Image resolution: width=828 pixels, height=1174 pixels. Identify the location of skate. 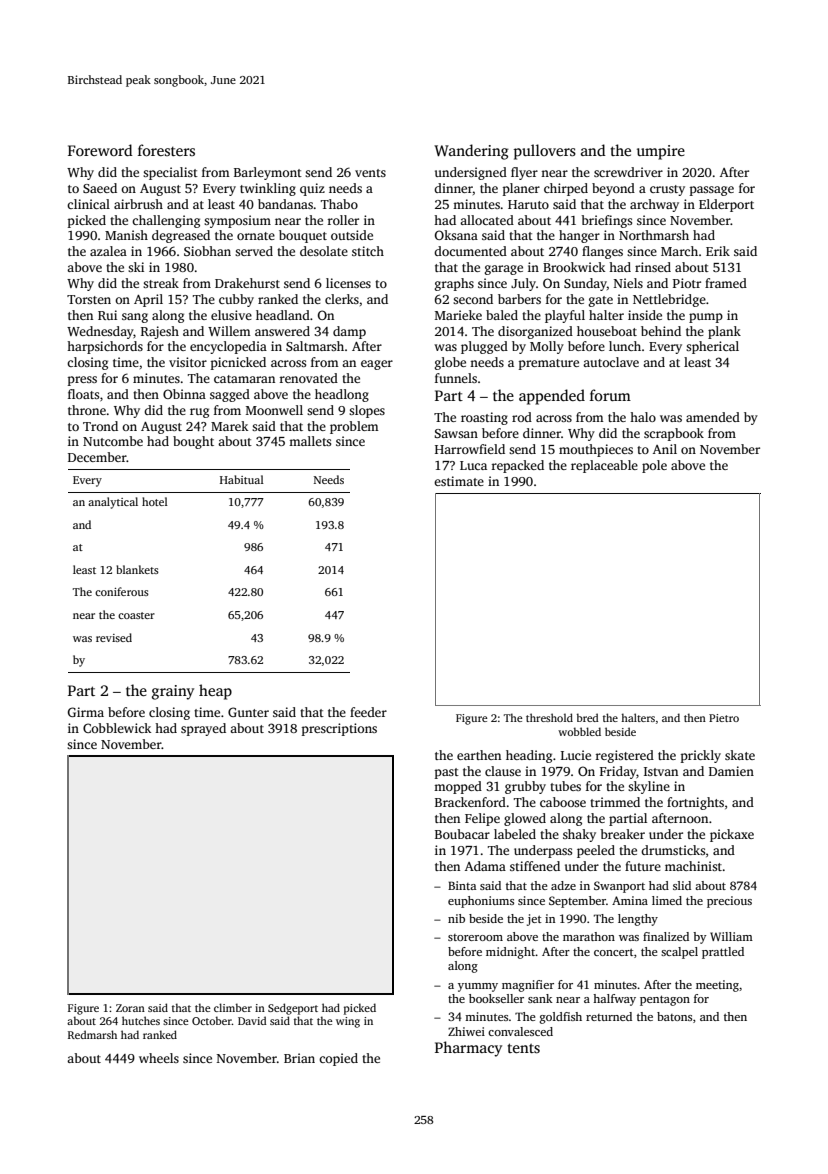
(740, 755).
